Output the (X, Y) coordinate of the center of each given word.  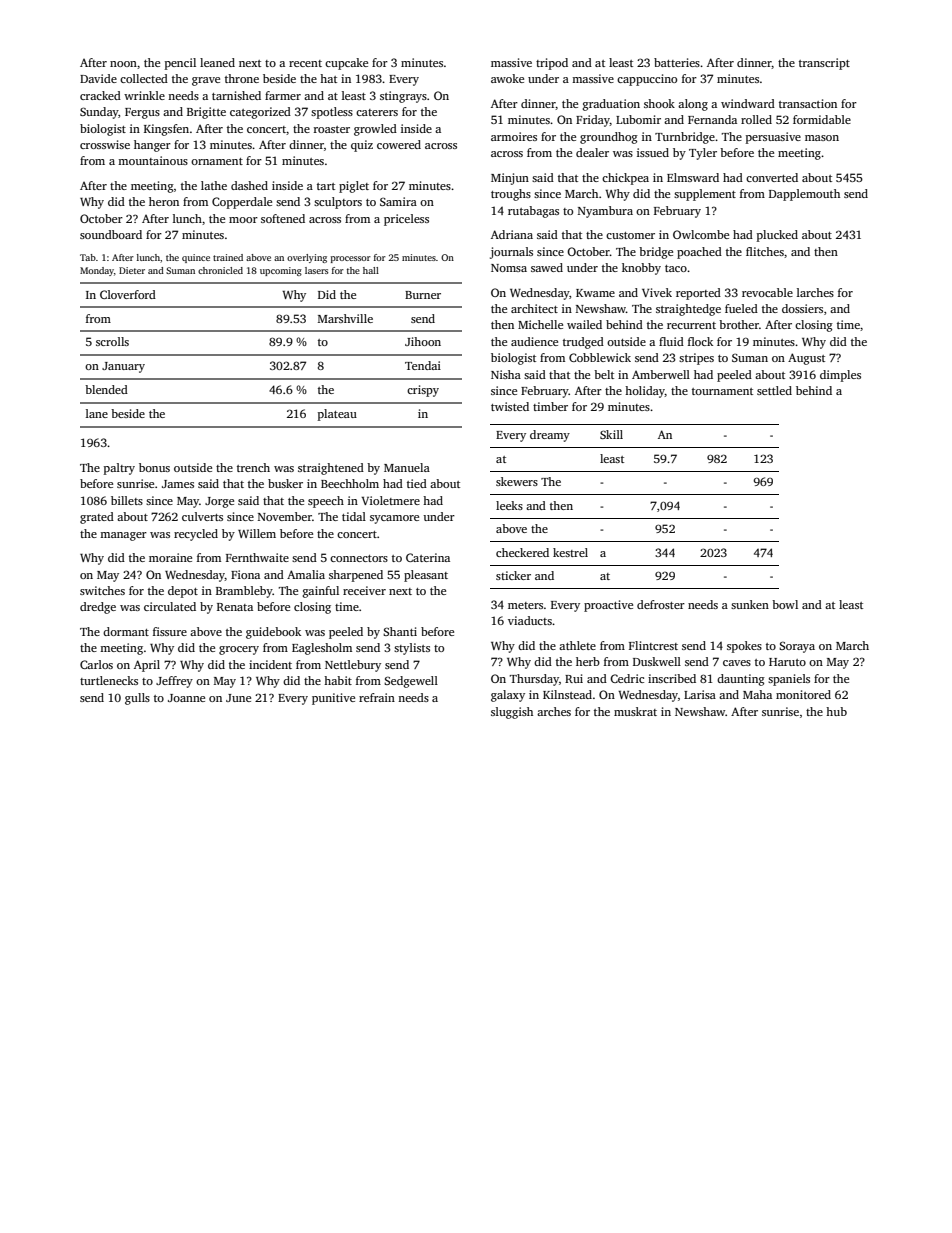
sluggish (512, 713)
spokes (744, 647)
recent (305, 63)
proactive (608, 606)
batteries (677, 62)
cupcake (346, 64)
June (238, 698)
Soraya (797, 647)
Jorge (219, 502)
